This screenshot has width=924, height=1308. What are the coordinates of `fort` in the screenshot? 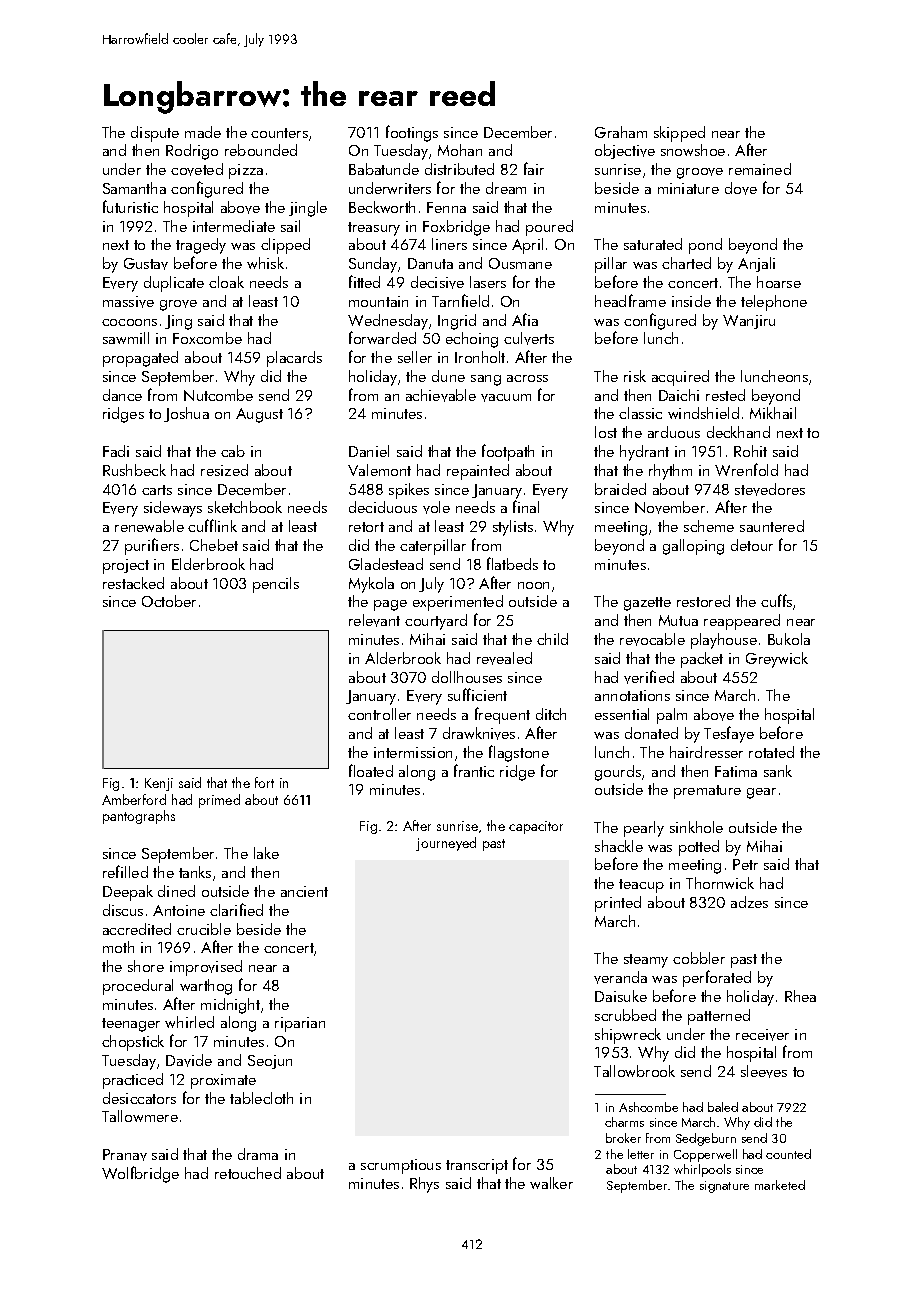 It's located at (264, 782).
